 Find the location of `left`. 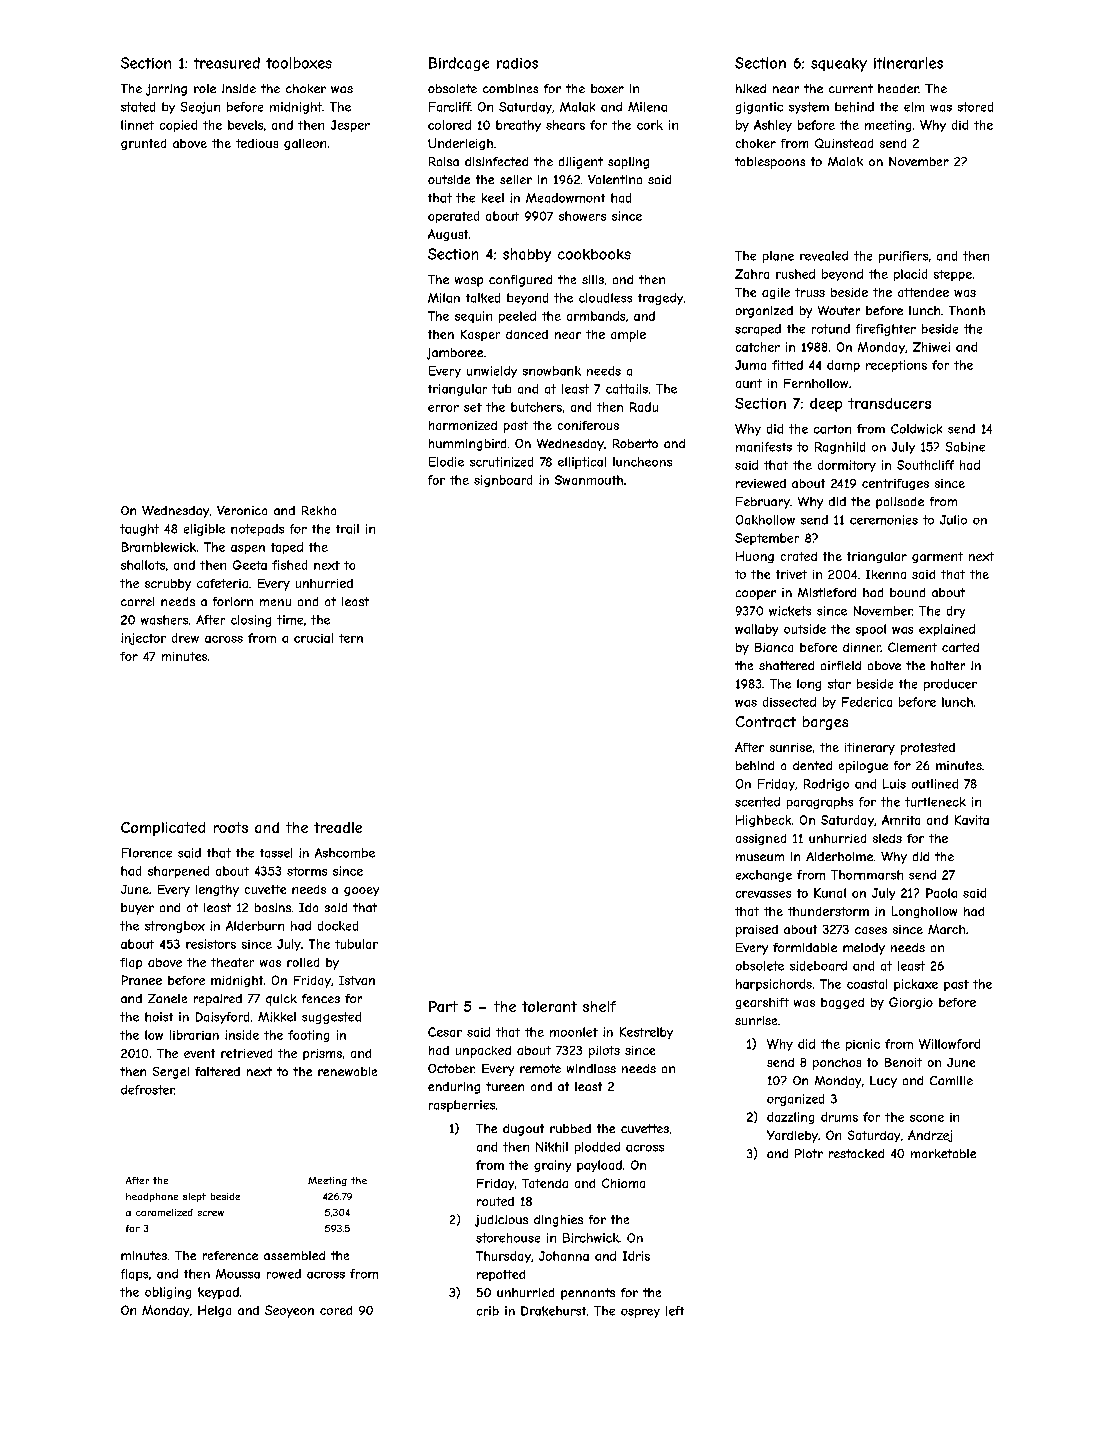

left is located at coordinates (675, 1311).
